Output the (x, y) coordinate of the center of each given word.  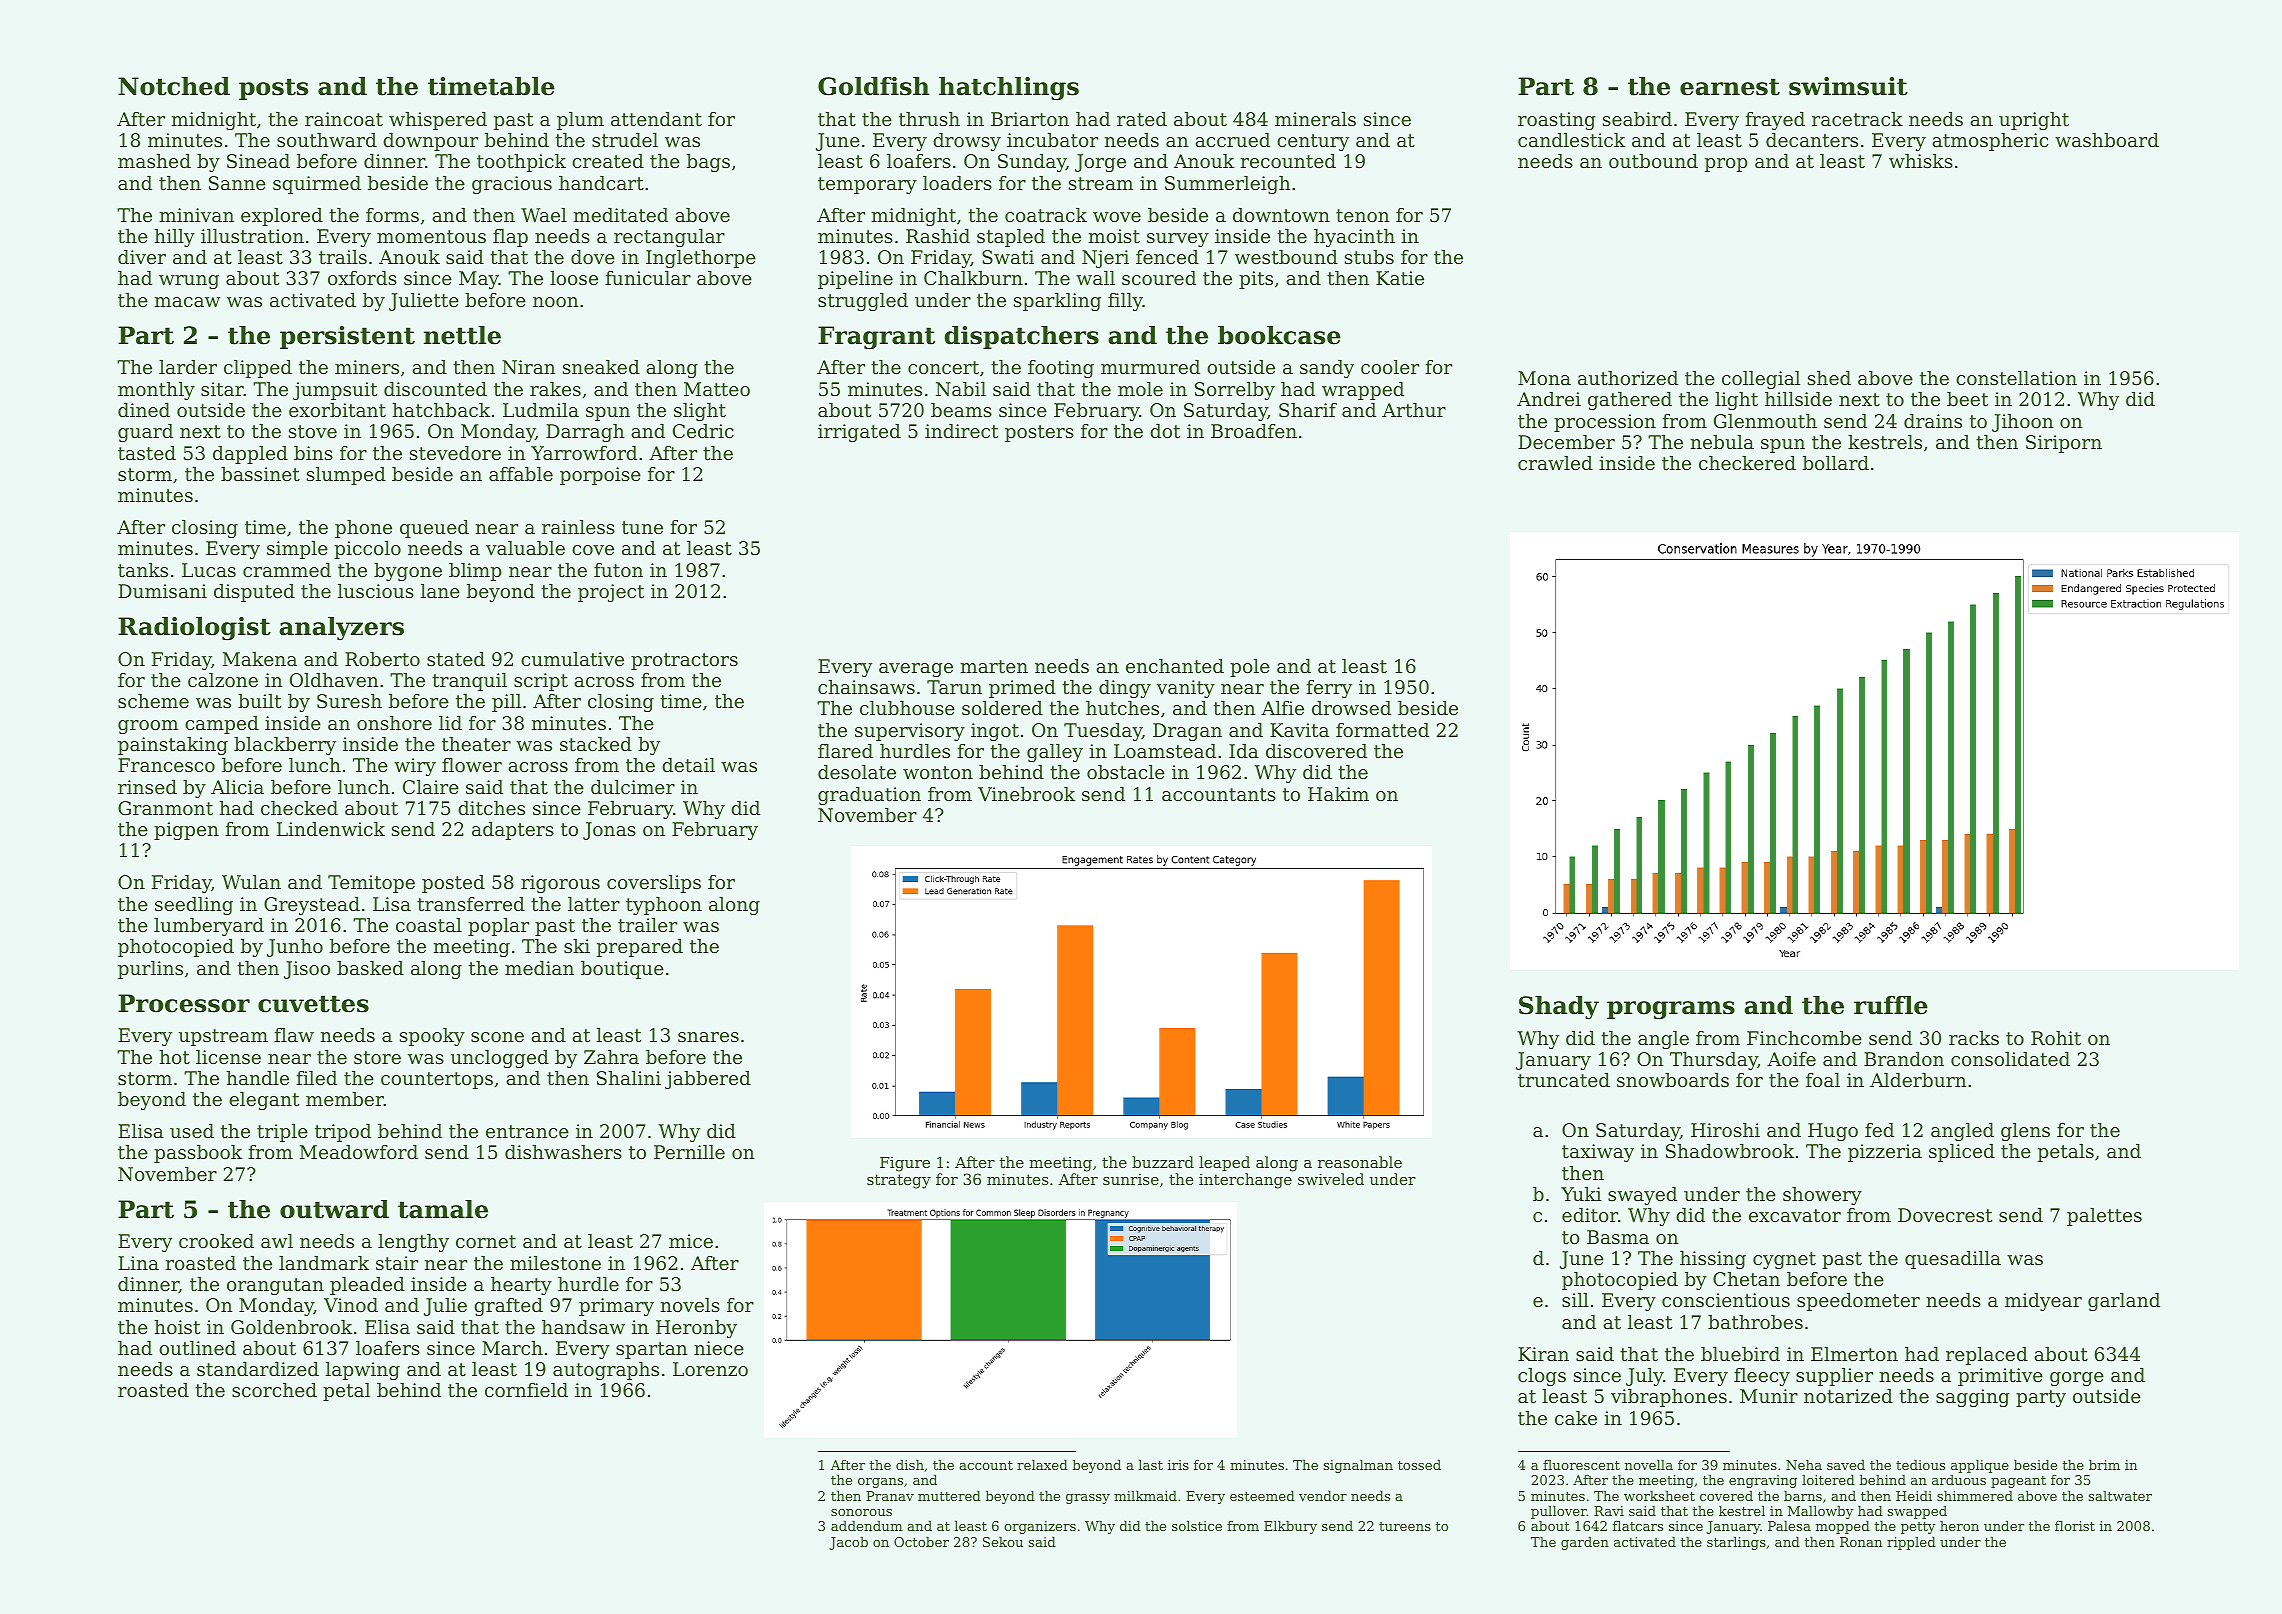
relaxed (1042, 1465)
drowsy (967, 142)
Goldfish (874, 86)
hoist (177, 1327)
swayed (1642, 1196)
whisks (1921, 161)
